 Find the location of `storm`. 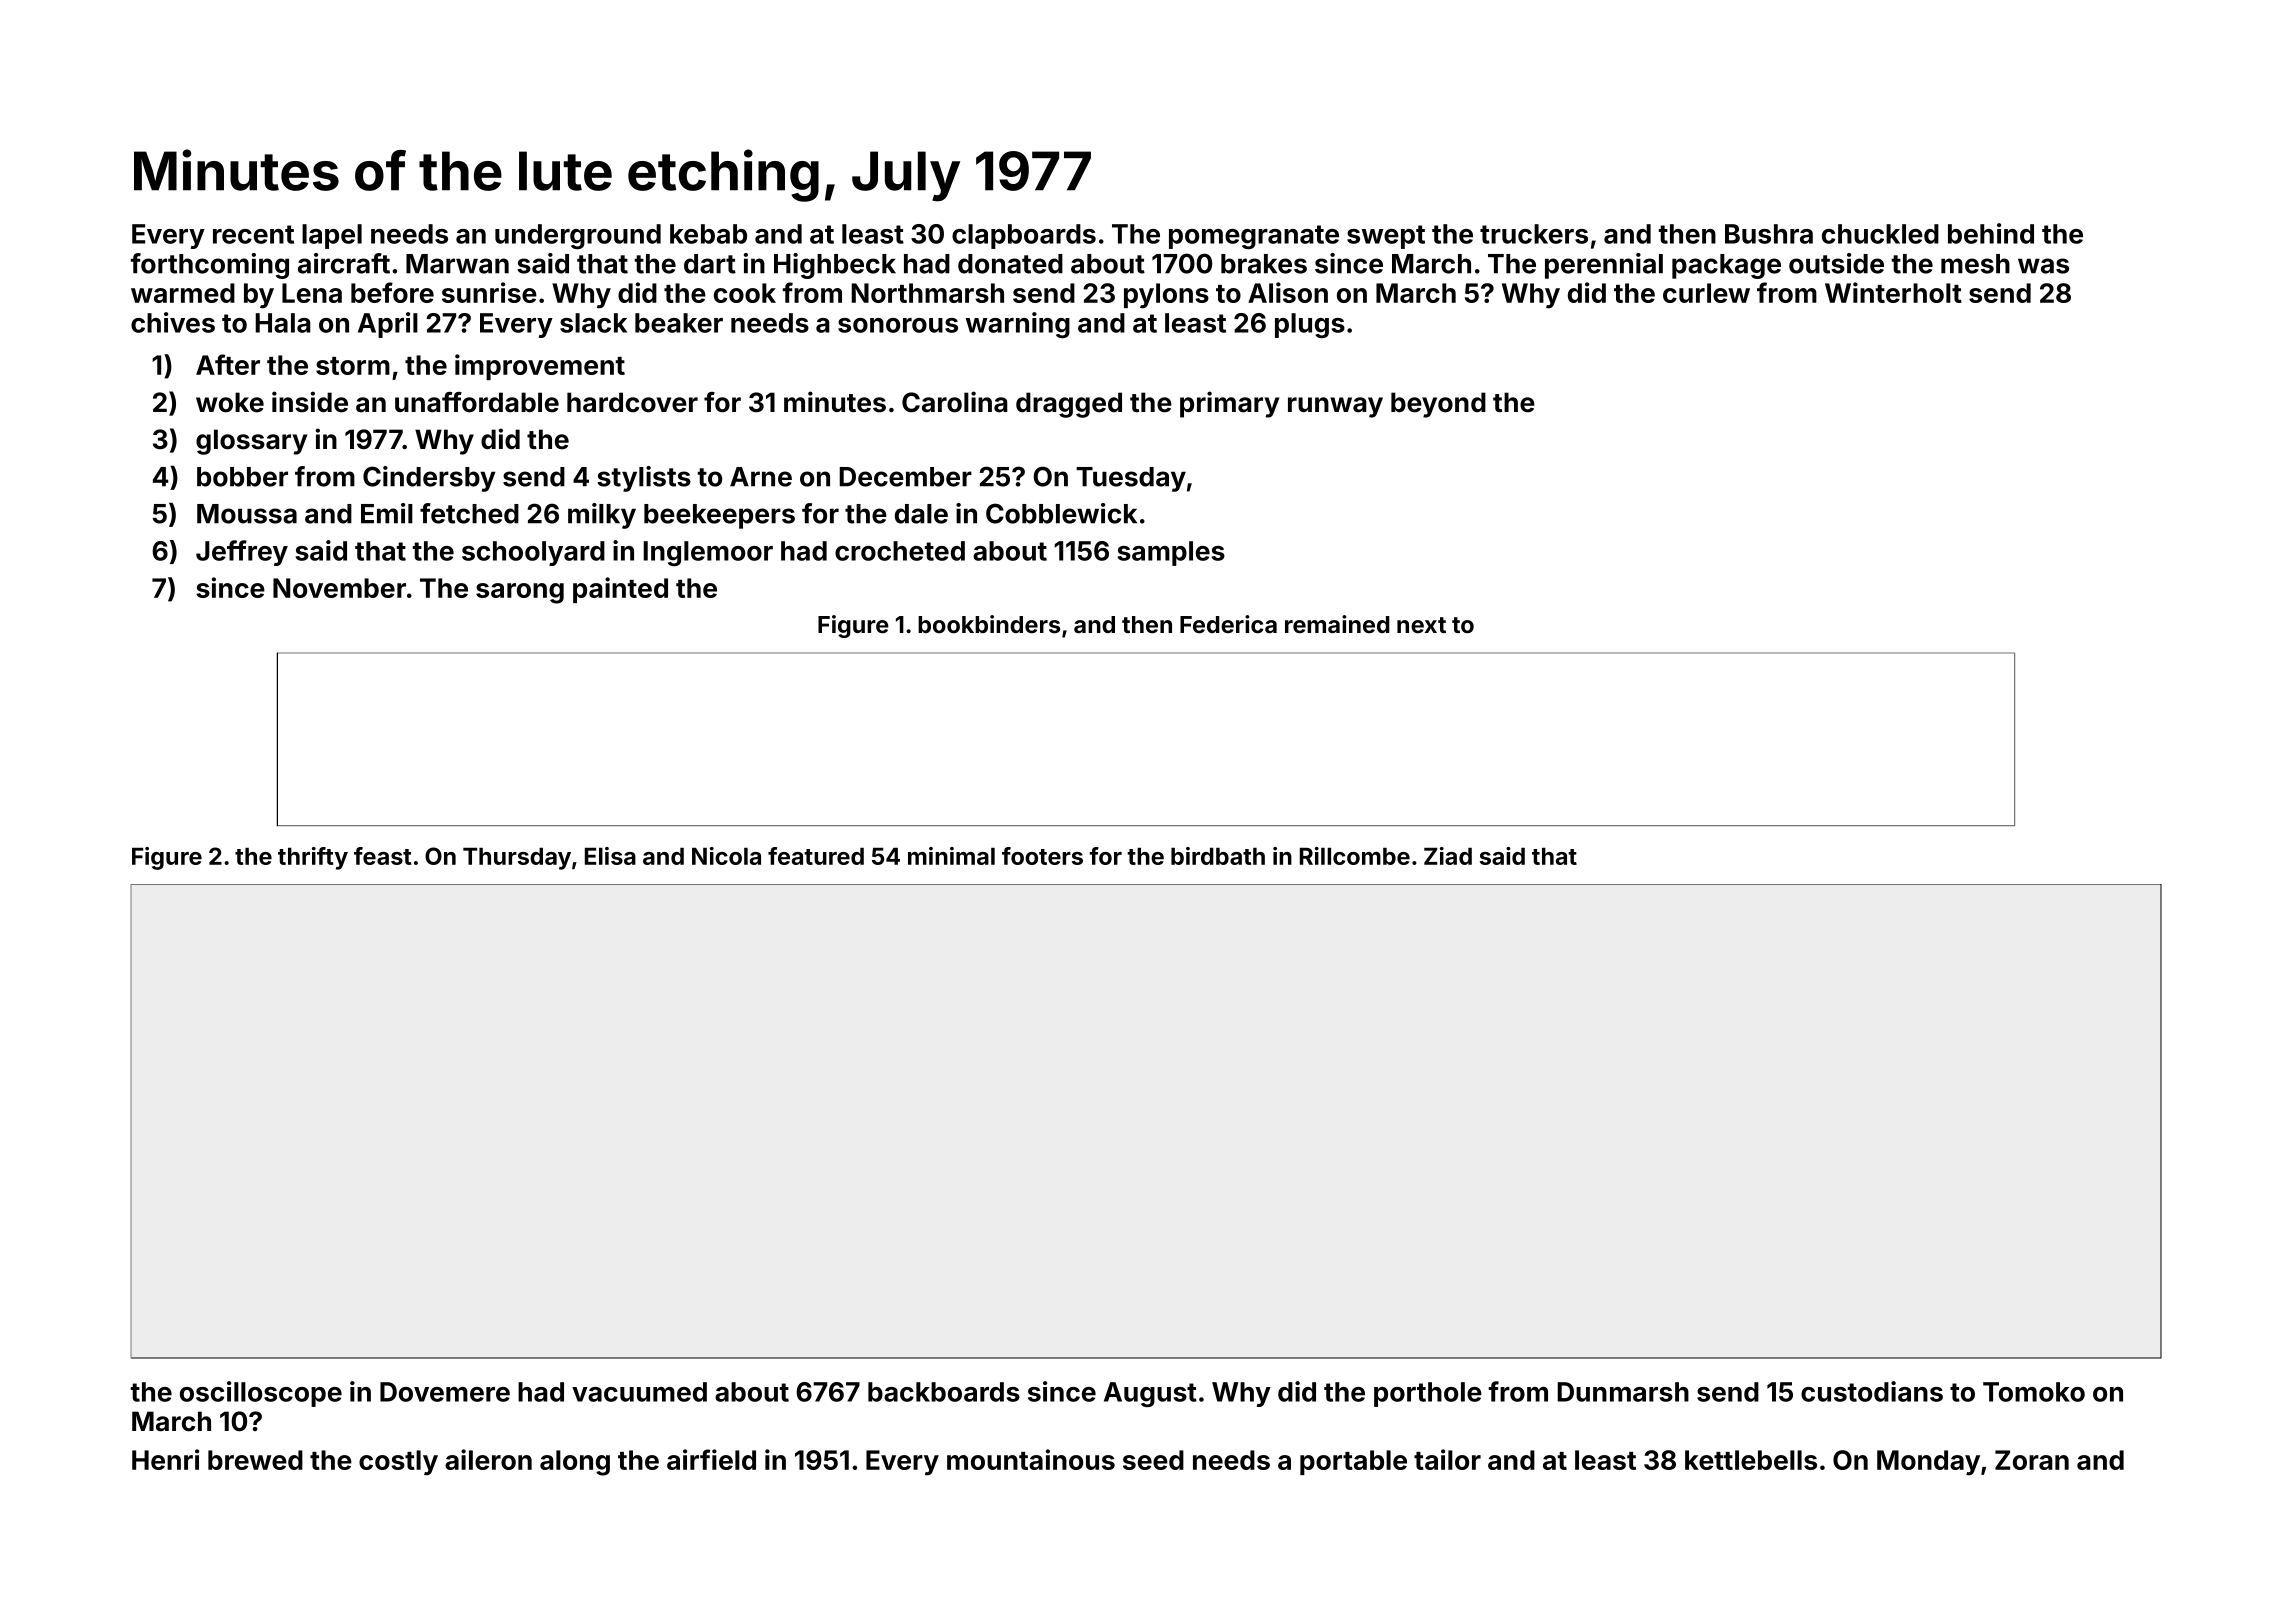

storm is located at coordinates (353, 366).
